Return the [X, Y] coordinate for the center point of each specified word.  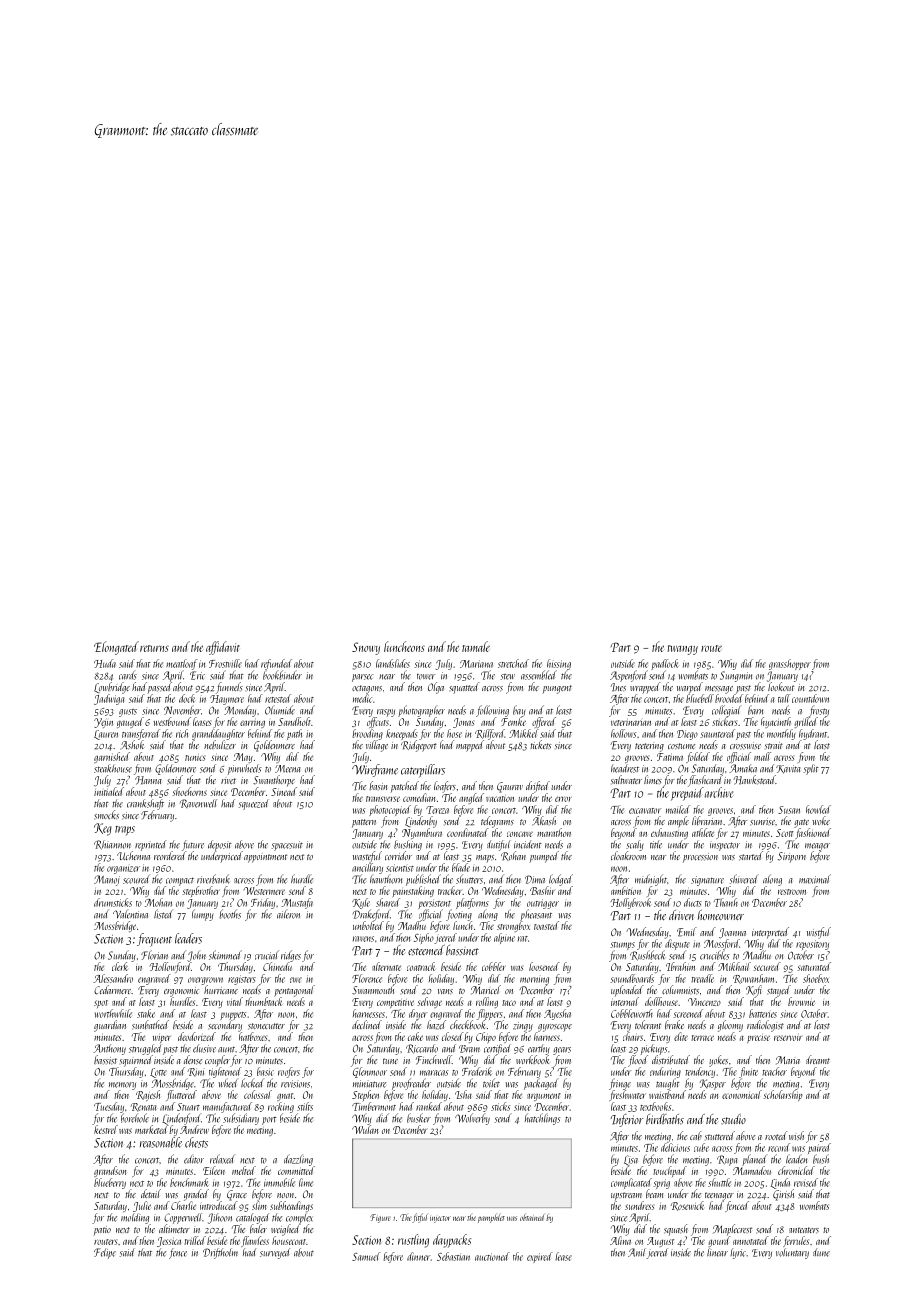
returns [154, 648]
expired [540, 1257]
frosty [819, 711]
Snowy [366, 648]
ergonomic [181, 992]
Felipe [105, 1253]
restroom [792, 892]
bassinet [462, 950]
